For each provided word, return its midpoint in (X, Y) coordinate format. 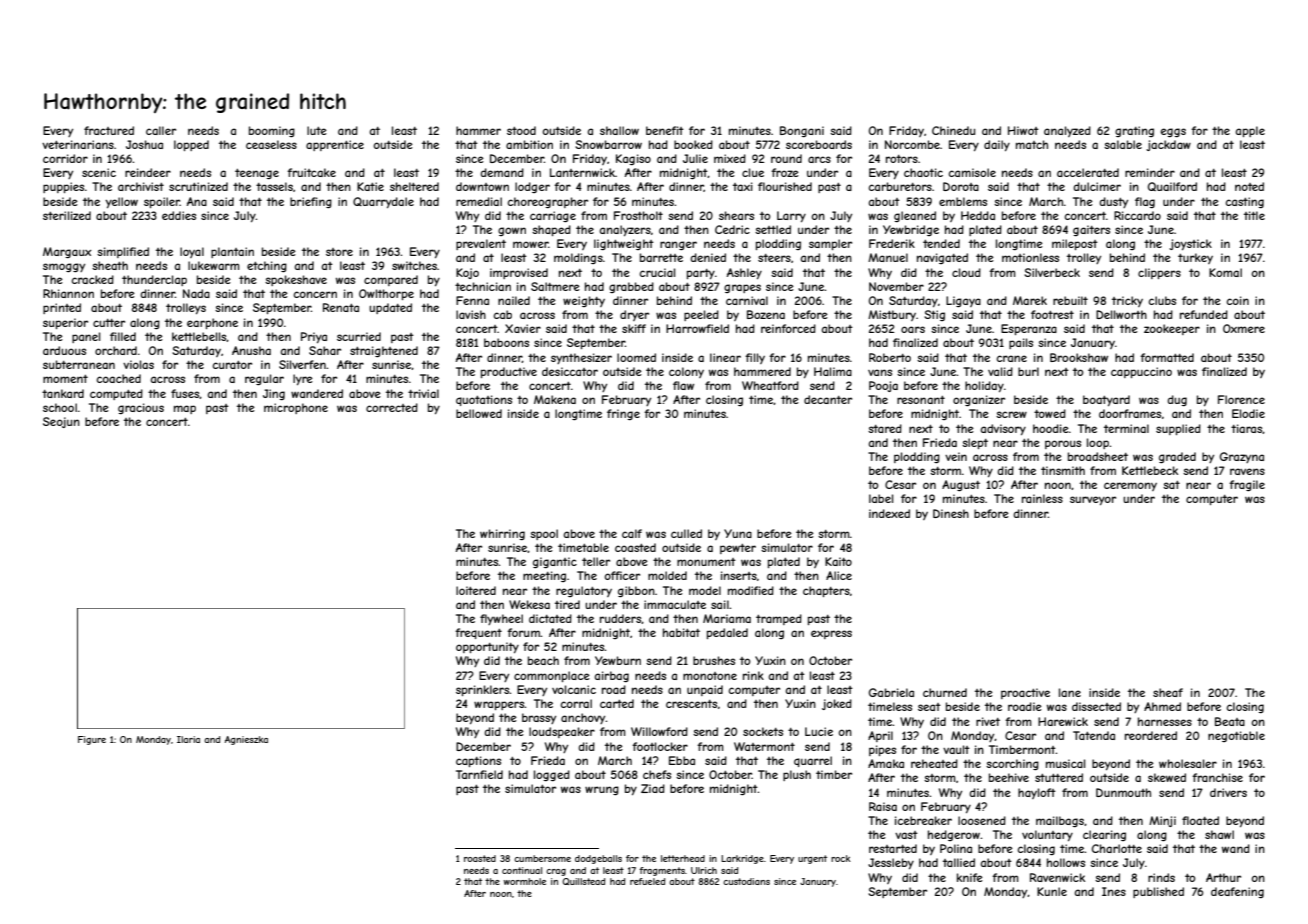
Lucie (819, 731)
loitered (476, 590)
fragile (1247, 485)
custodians (746, 881)
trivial (423, 393)
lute (317, 130)
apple (1250, 131)
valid (1000, 371)
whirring (502, 534)
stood (521, 130)
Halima (833, 371)
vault (956, 749)
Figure (92, 740)
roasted (480, 858)
